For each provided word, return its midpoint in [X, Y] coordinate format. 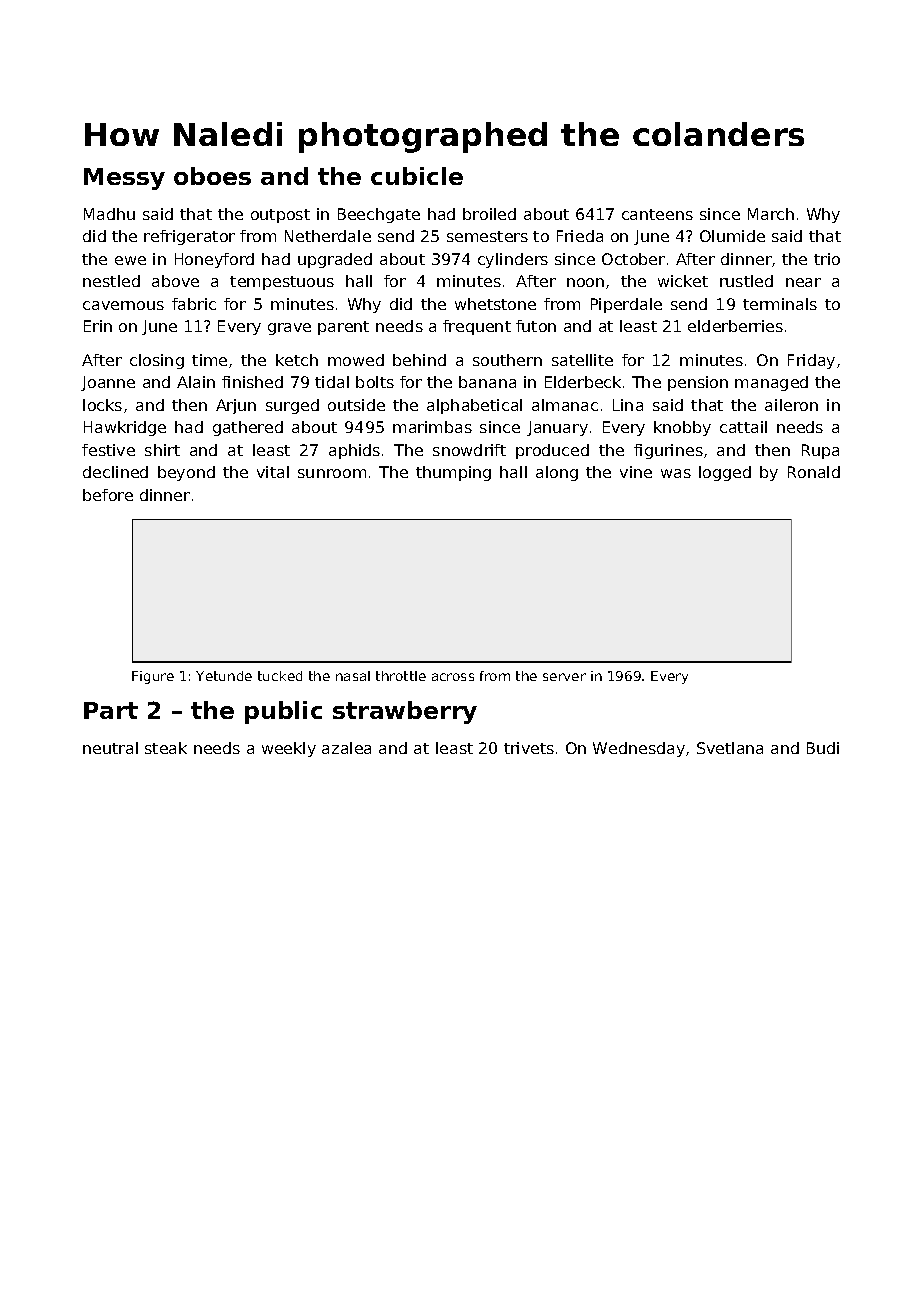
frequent [477, 327]
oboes [212, 176]
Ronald [814, 472]
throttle [401, 676]
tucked [280, 676]
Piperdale [626, 305]
